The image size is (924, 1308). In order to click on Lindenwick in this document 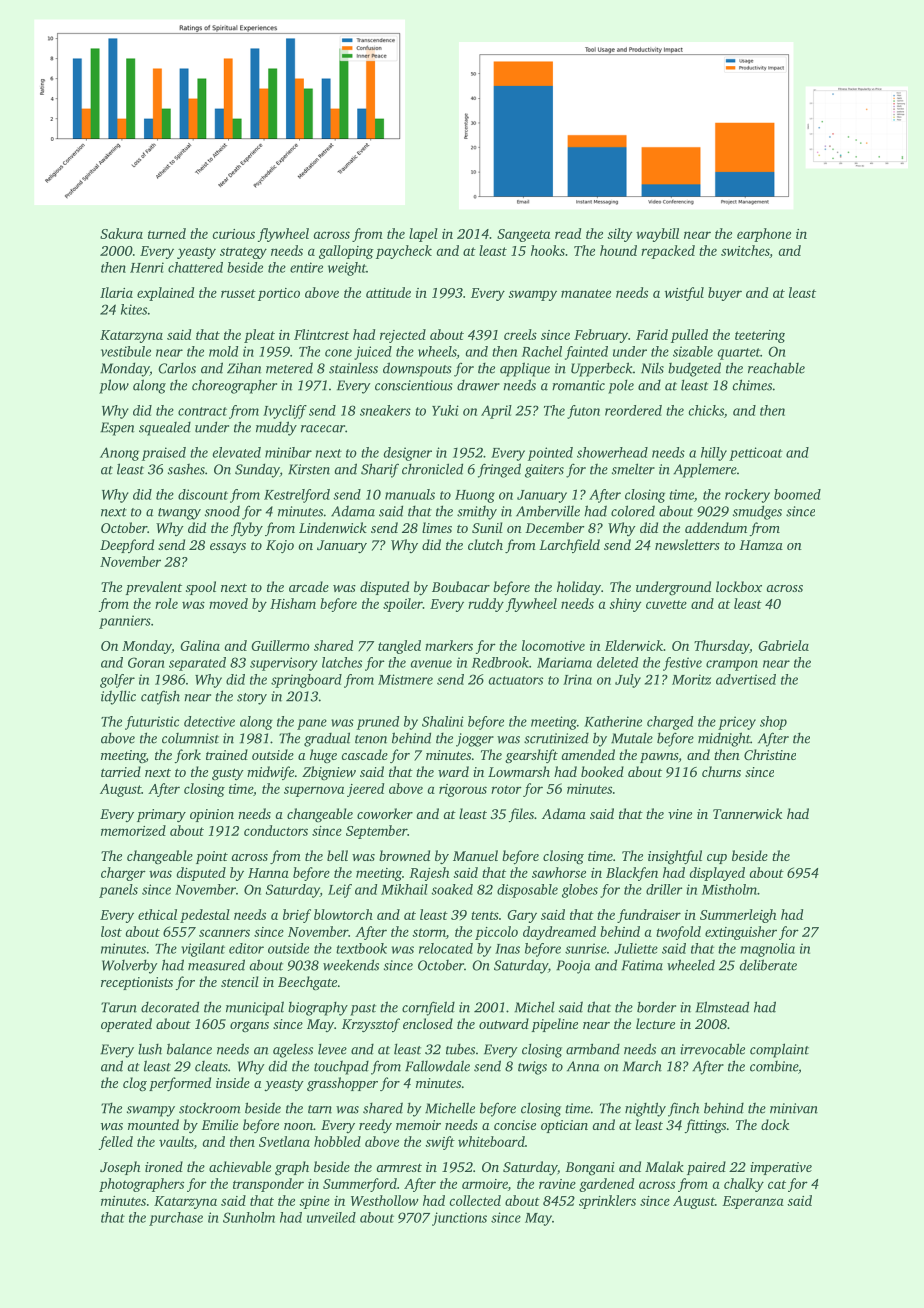, I will do `click(333, 527)`.
